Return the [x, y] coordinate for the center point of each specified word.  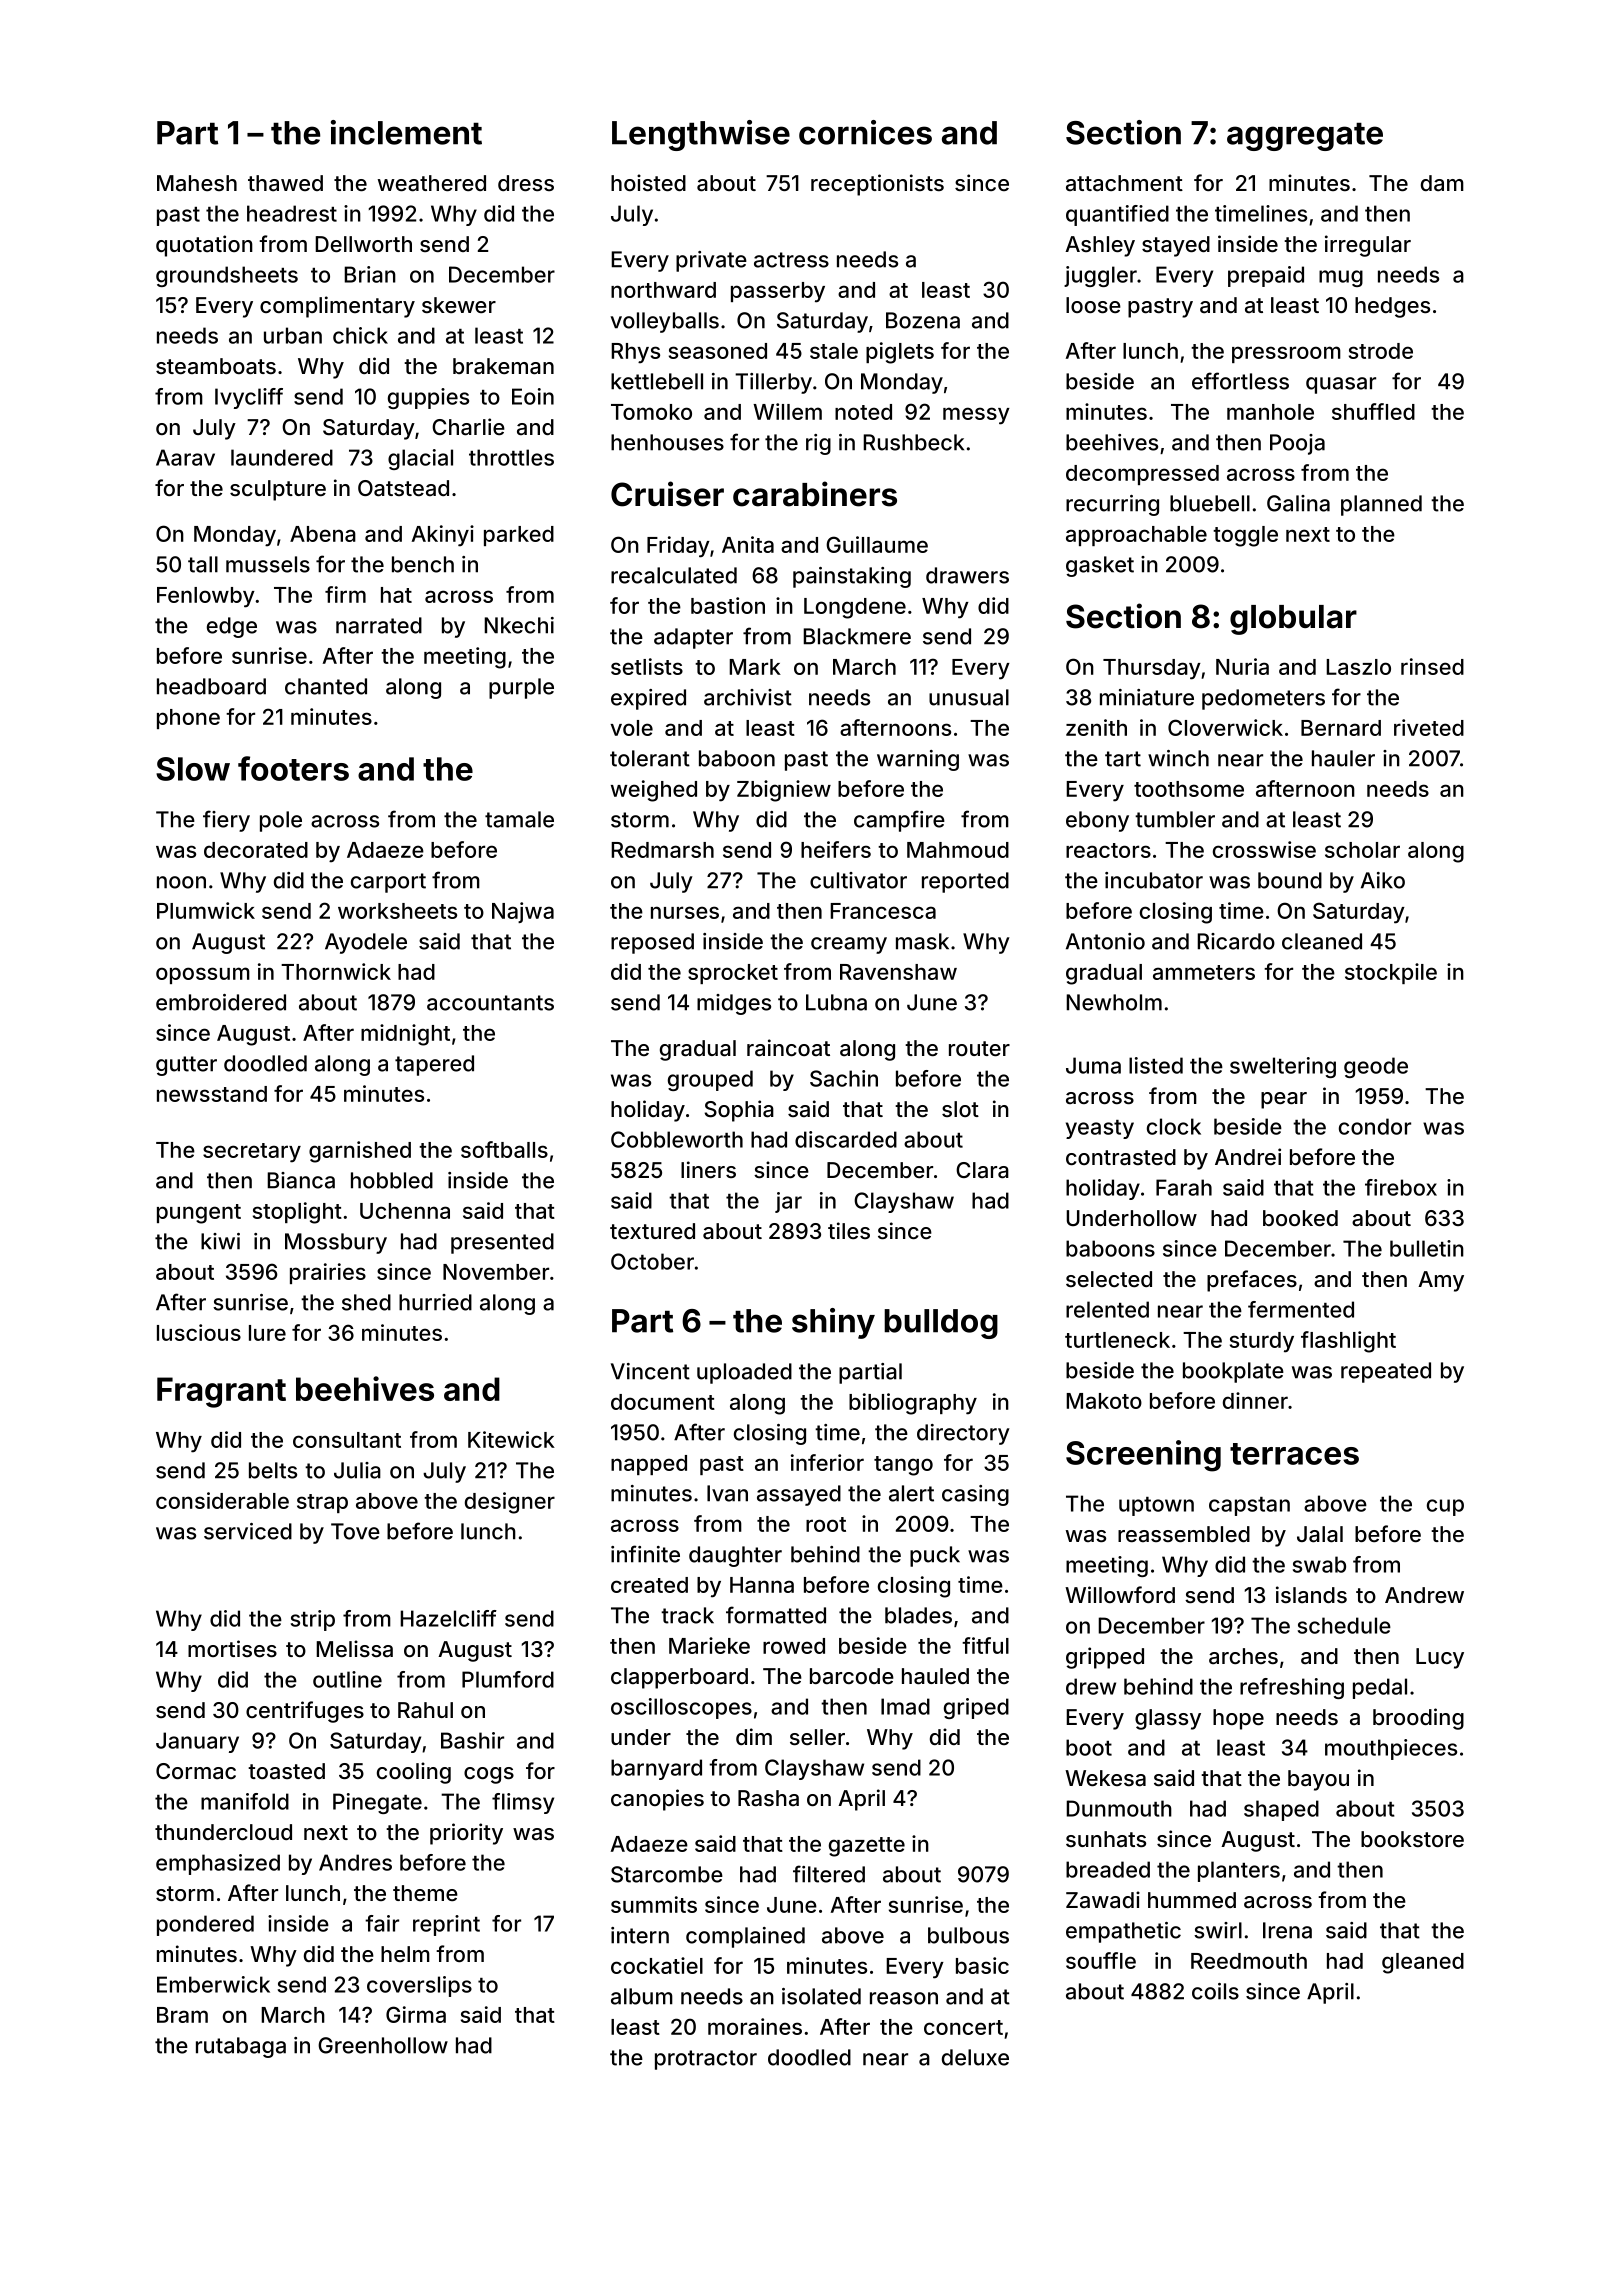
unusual [969, 697]
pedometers [1263, 699]
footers [293, 768]
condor [1375, 1126]
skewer [459, 305]
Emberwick [213, 1984]
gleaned [1423, 1963]
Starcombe [667, 1874]
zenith [1096, 727]
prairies [328, 1273]
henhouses [667, 442]
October [652, 1261]
